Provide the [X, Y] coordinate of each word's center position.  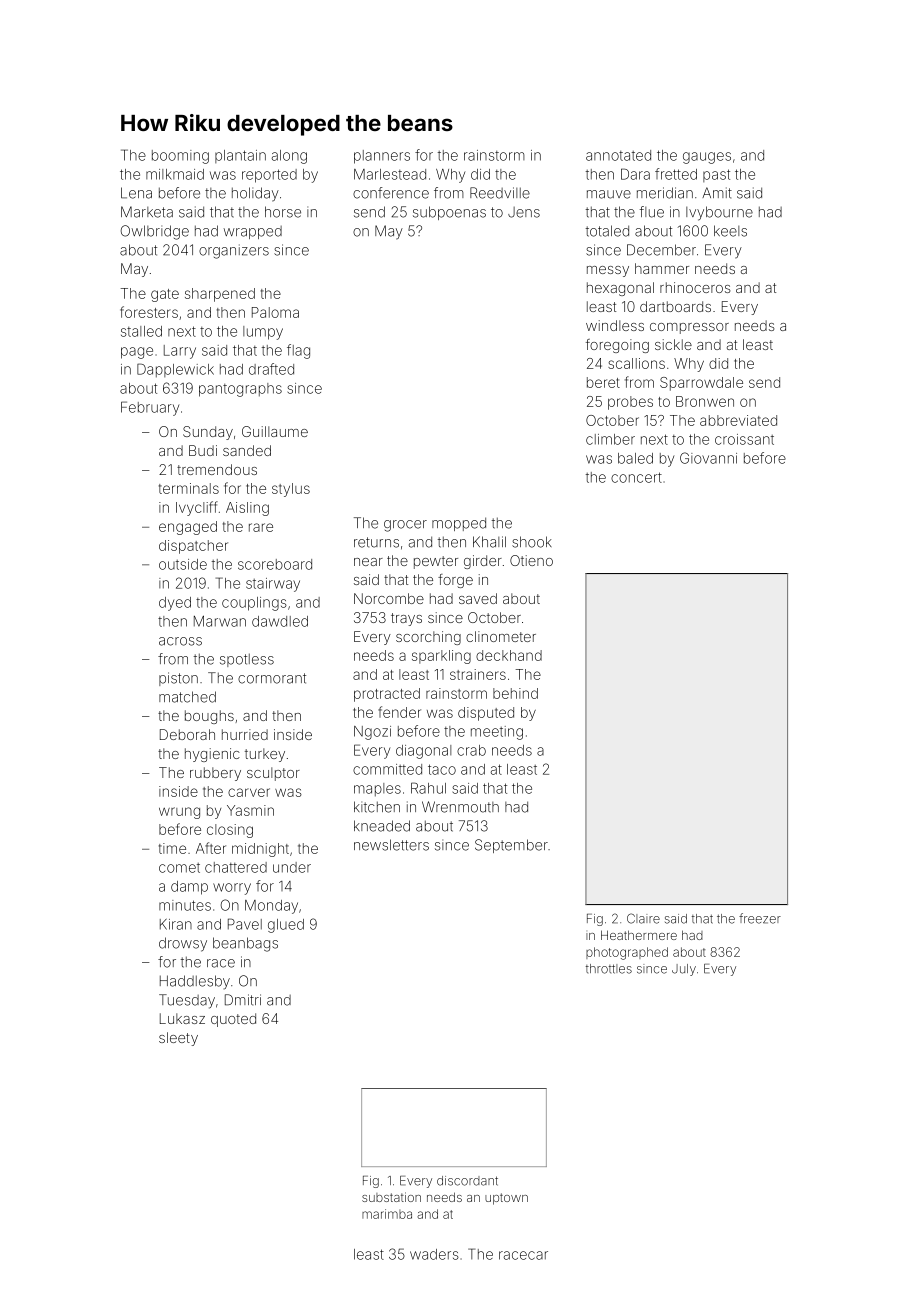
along [289, 157]
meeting [497, 733]
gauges [707, 158]
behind [515, 693]
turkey [265, 755]
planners [382, 157]
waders [434, 1254]
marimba [387, 1214]
